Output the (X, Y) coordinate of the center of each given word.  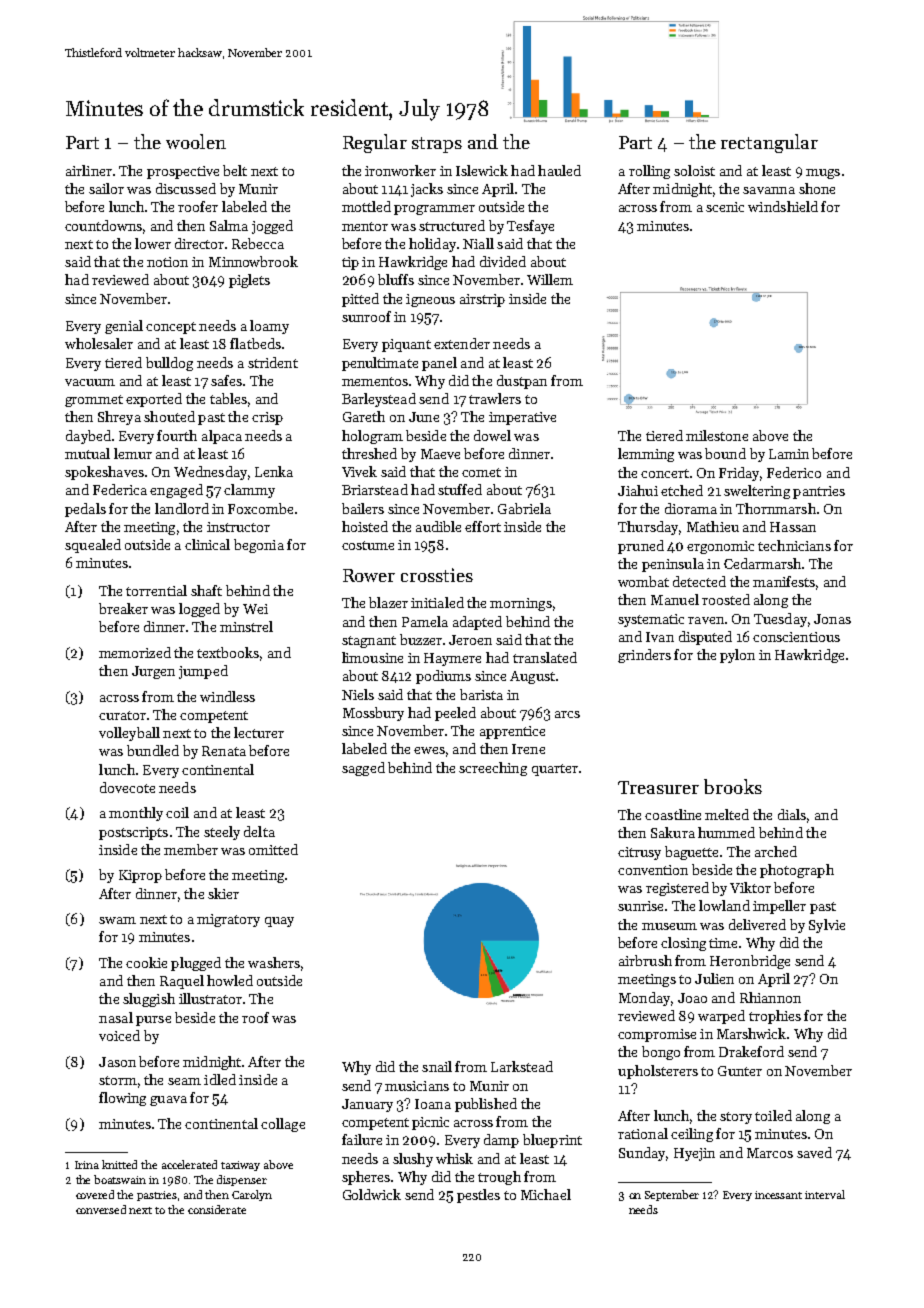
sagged (363, 769)
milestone (717, 435)
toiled (773, 1115)
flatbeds (255, 343)
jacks (427, 190)
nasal (116, 1017)
